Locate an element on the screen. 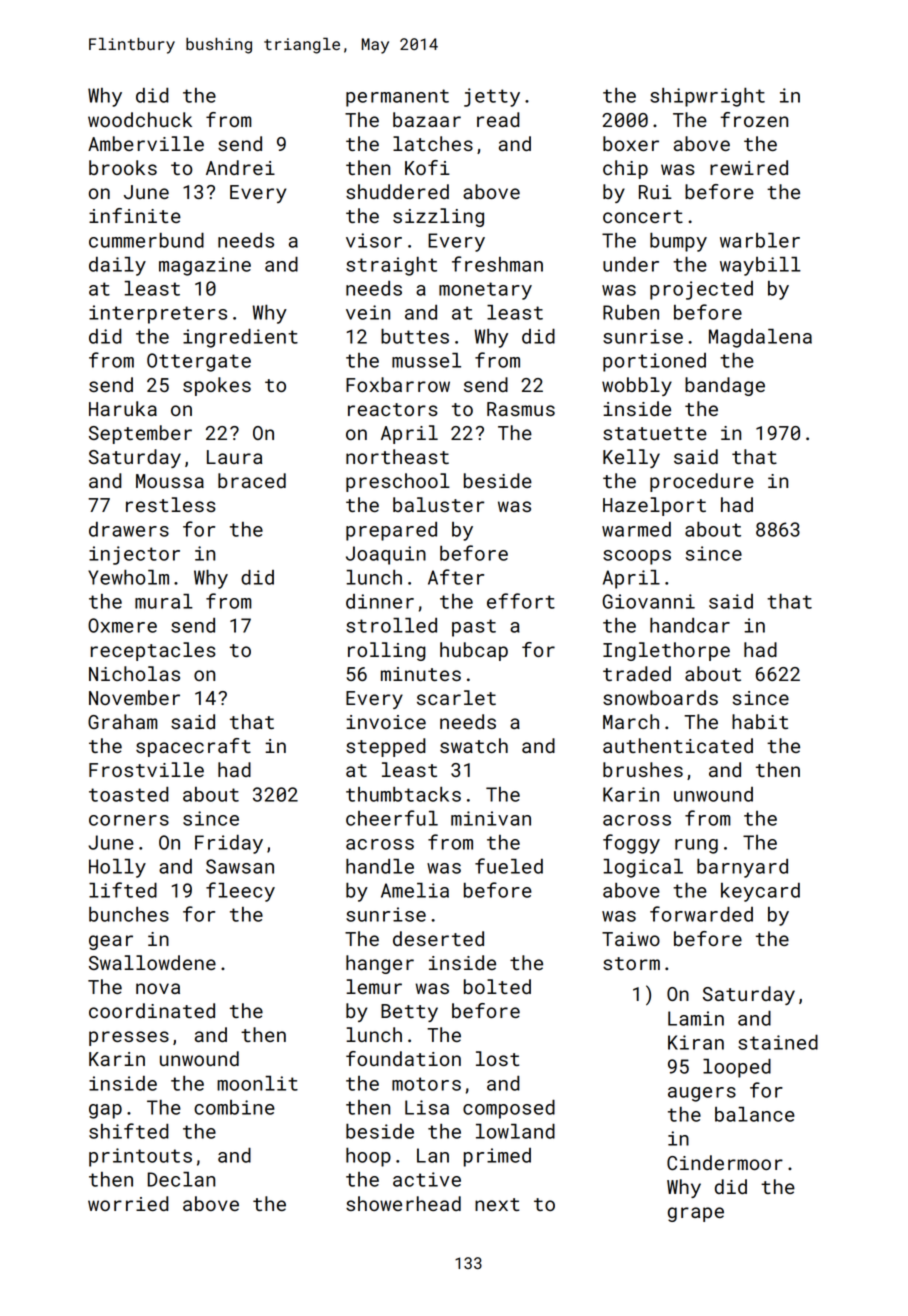 The height and width of the screenshot is (1316, 908). presses is located at coordinates (129, 1038).
